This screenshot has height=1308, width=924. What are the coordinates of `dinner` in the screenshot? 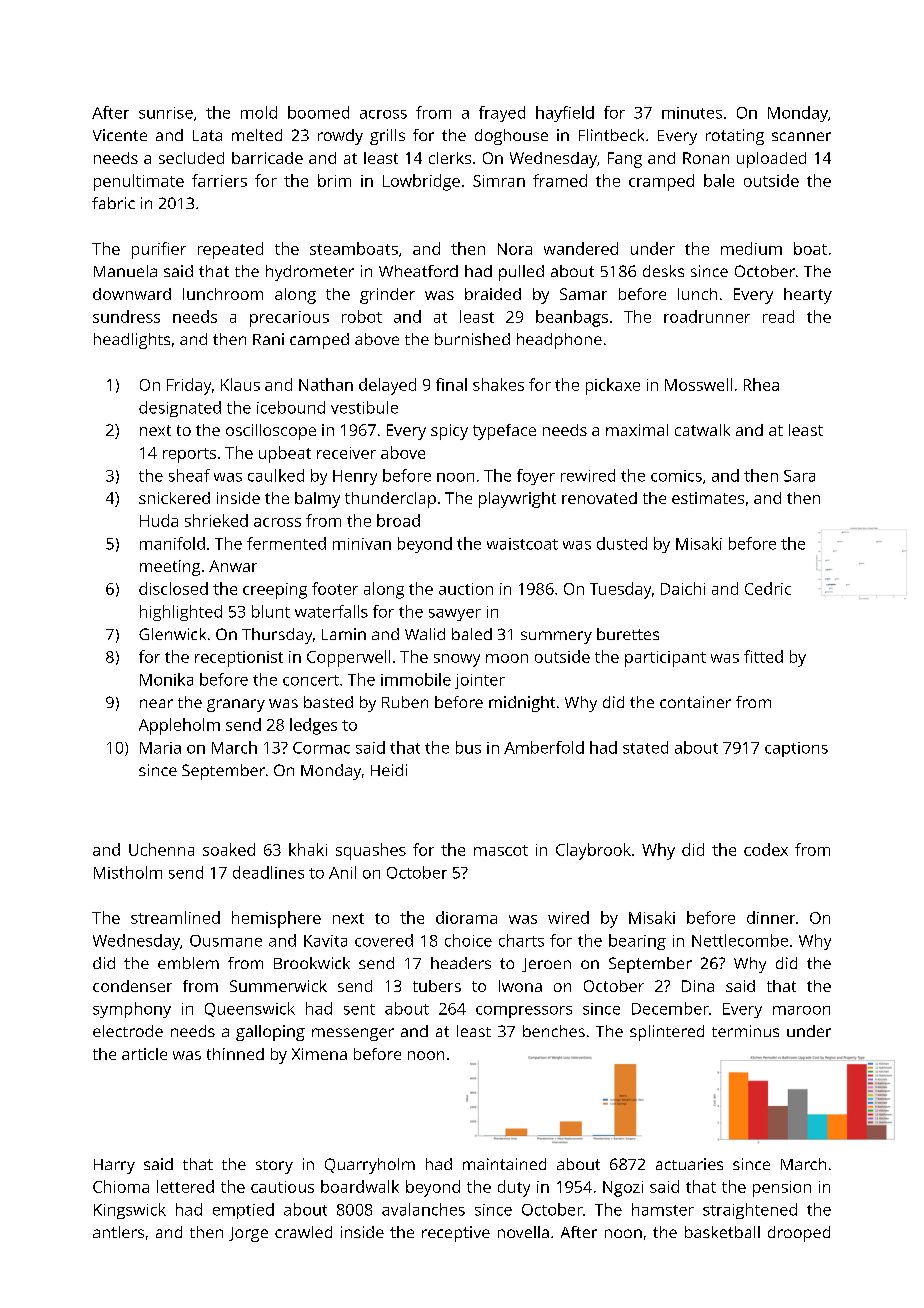 It's located at (771, 917).
